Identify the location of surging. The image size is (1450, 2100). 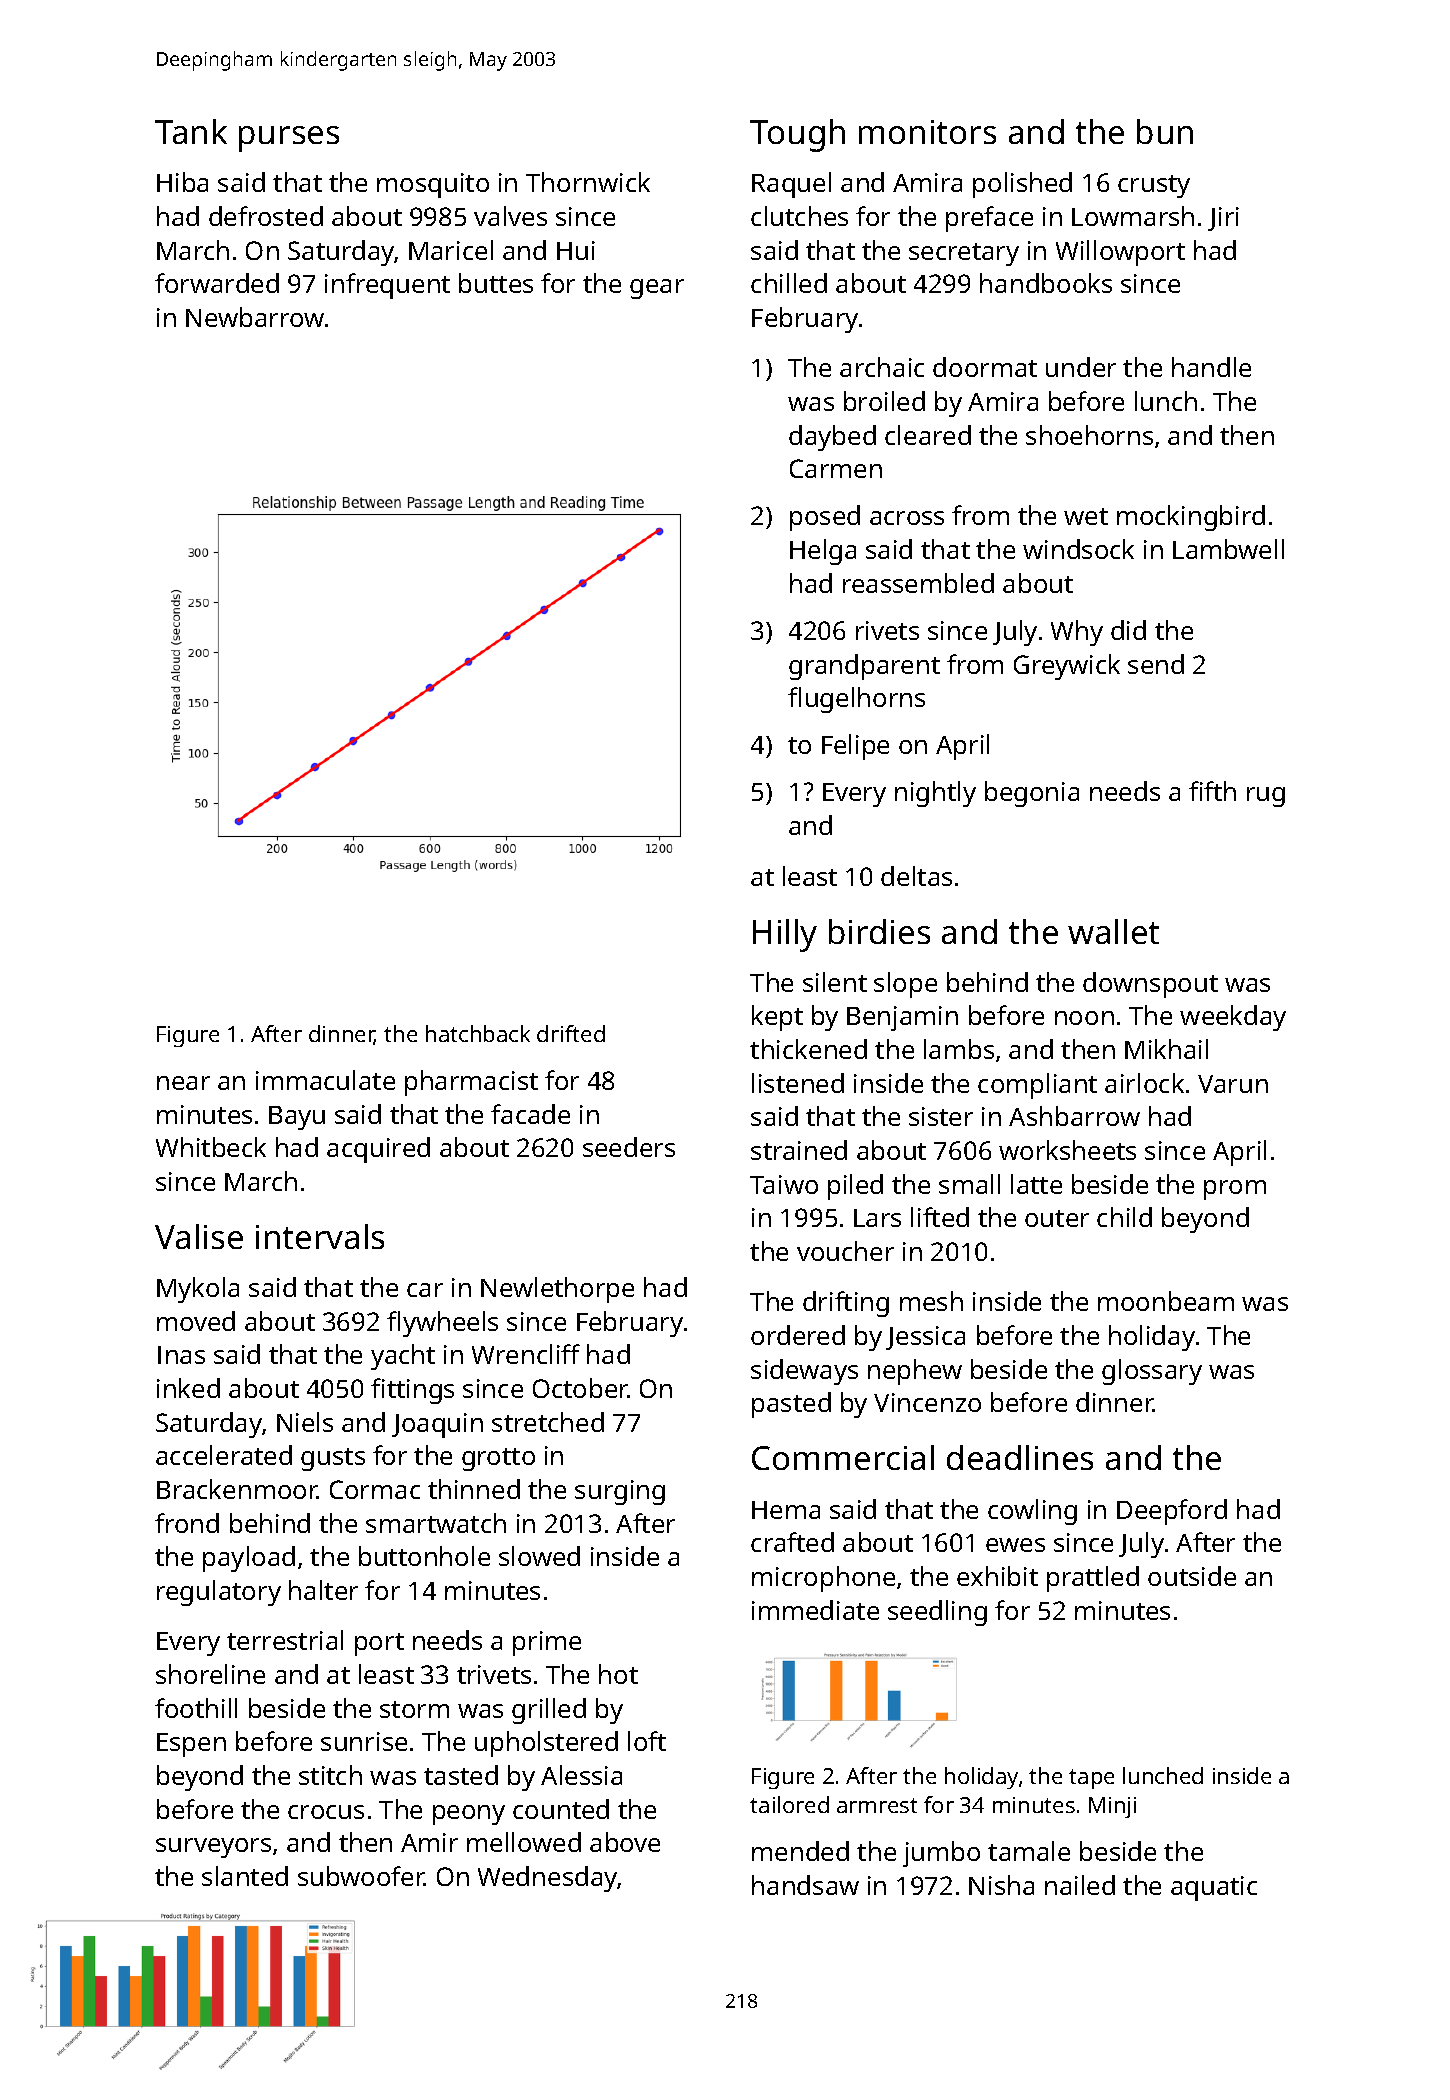
(620, 1492).
